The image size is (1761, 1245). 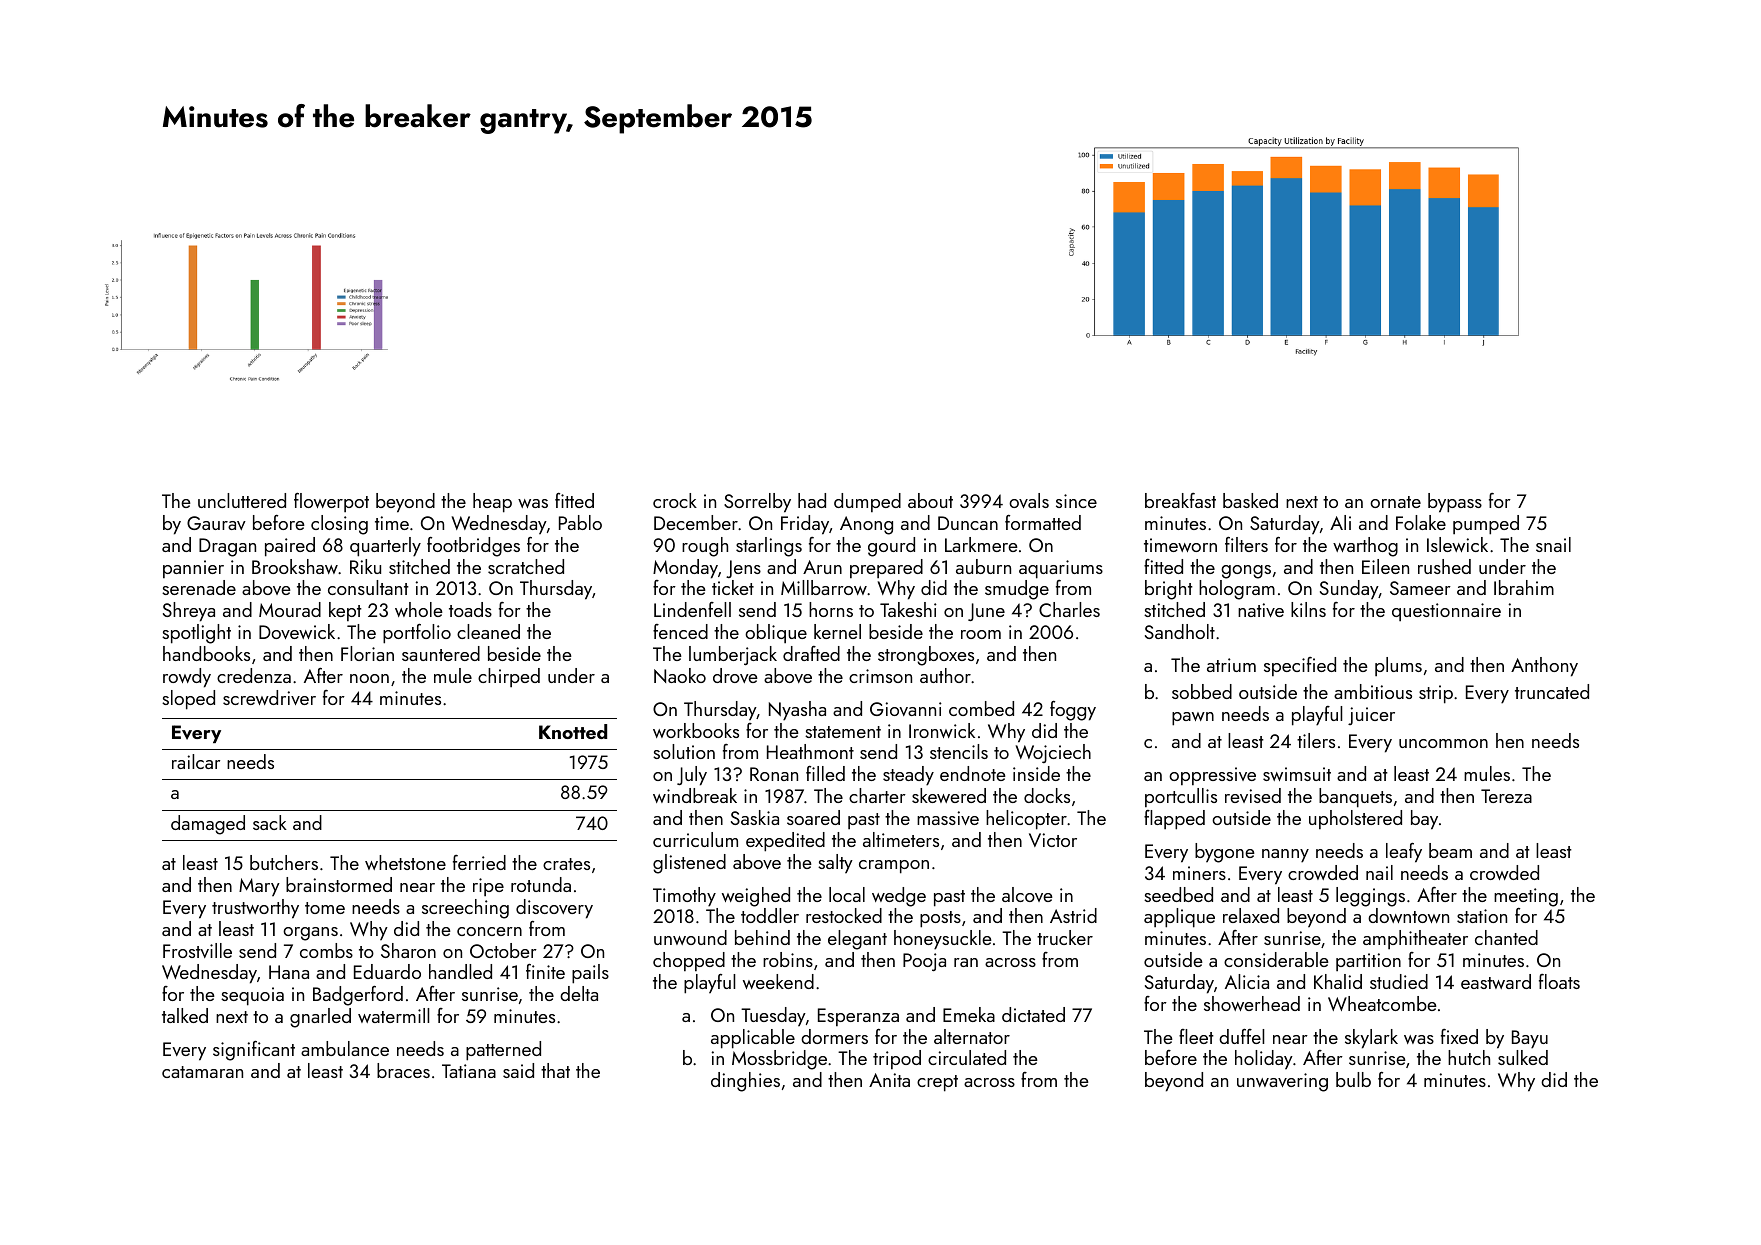 I want to click on miners, so click(x=1199, y=873).
